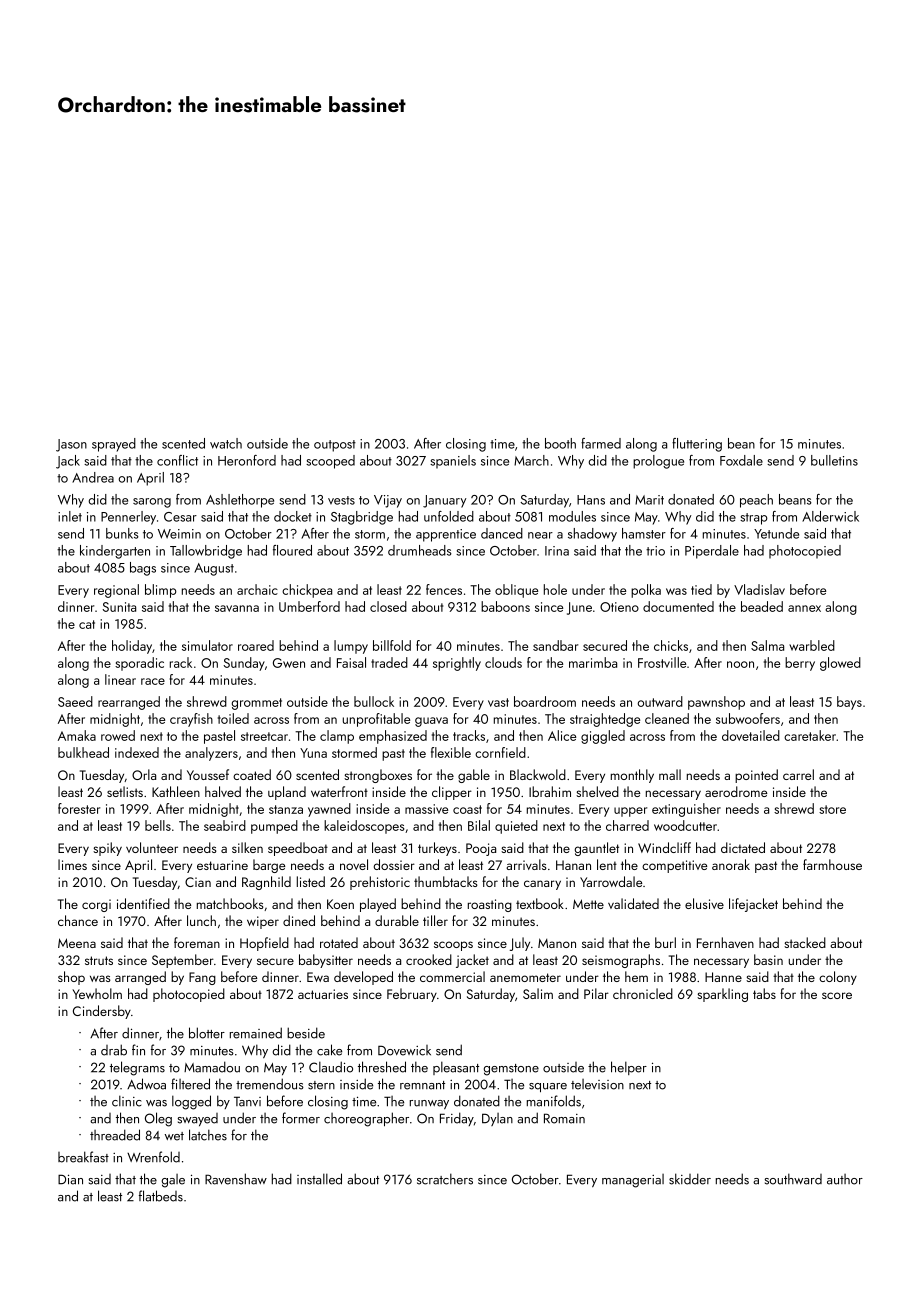 Image resolution: width=924 pixels, height=1308 pixels. What do you see at coordinates (77, 735) in the image?
I see `Amaka` at bounding box center [77, 735].
